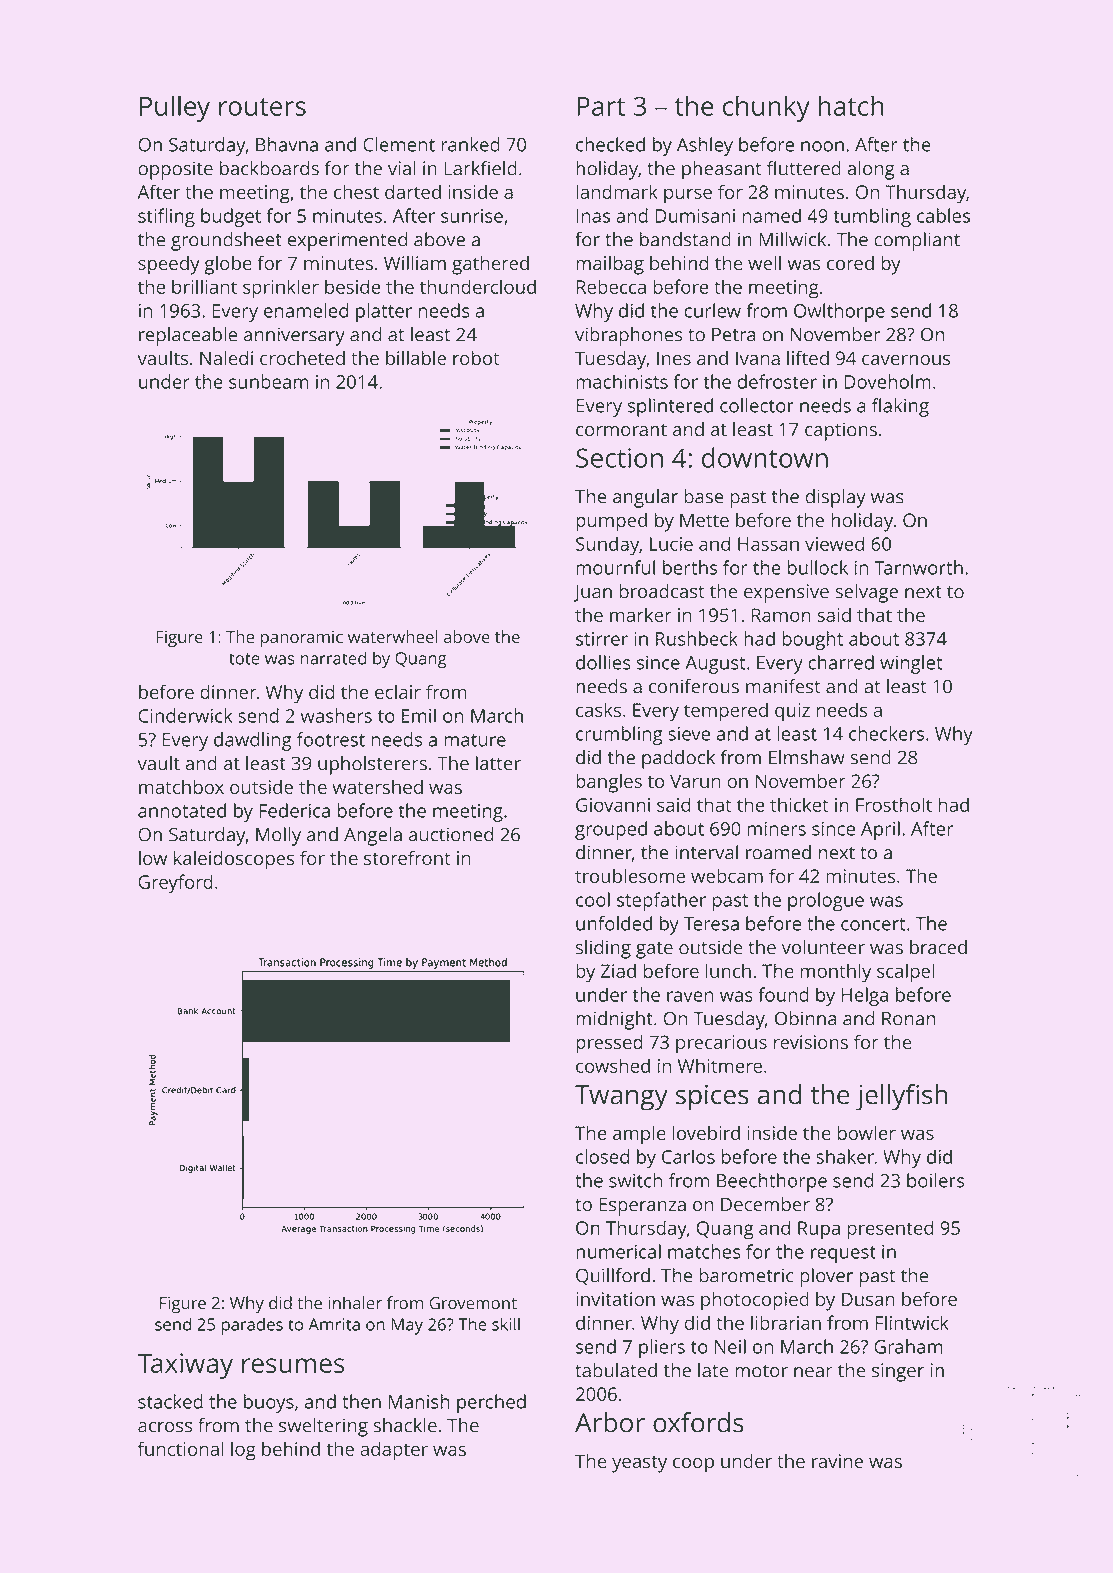 The width and height of the screenshot is (1113, 1573). I want to click on found, so click(783, 994).
